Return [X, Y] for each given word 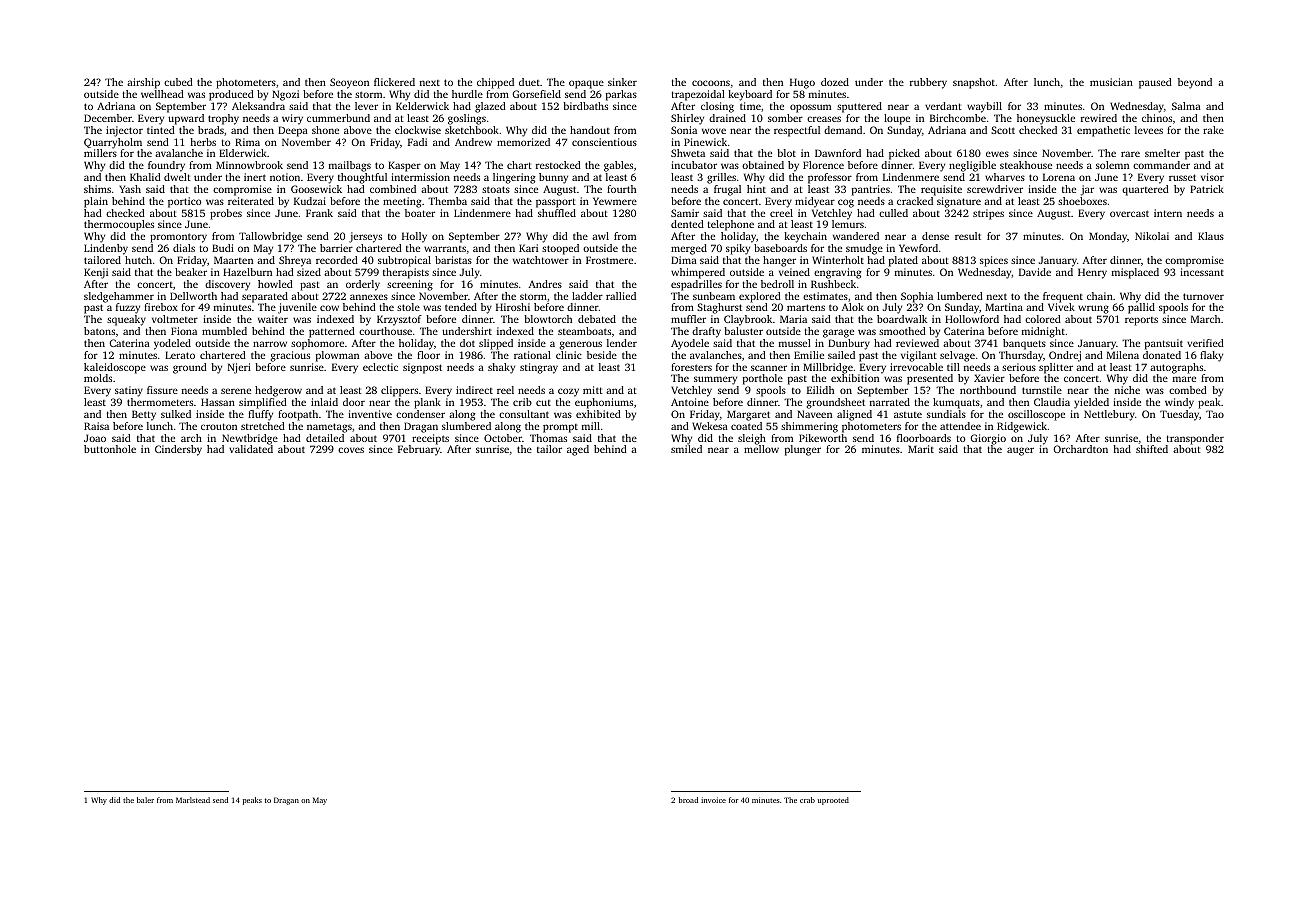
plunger [803, 450]
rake [1213, 130]
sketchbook [472, 130]
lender [622, 343]
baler [145, 800]
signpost [422, 368]
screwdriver [995, 189]
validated [251, 449]
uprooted [833, 801]
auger [1020, 451]
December [108, 118]
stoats [496, 189]
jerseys [365, 237]
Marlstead [193, 800]
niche [1127, 390]
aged [578, 450]
